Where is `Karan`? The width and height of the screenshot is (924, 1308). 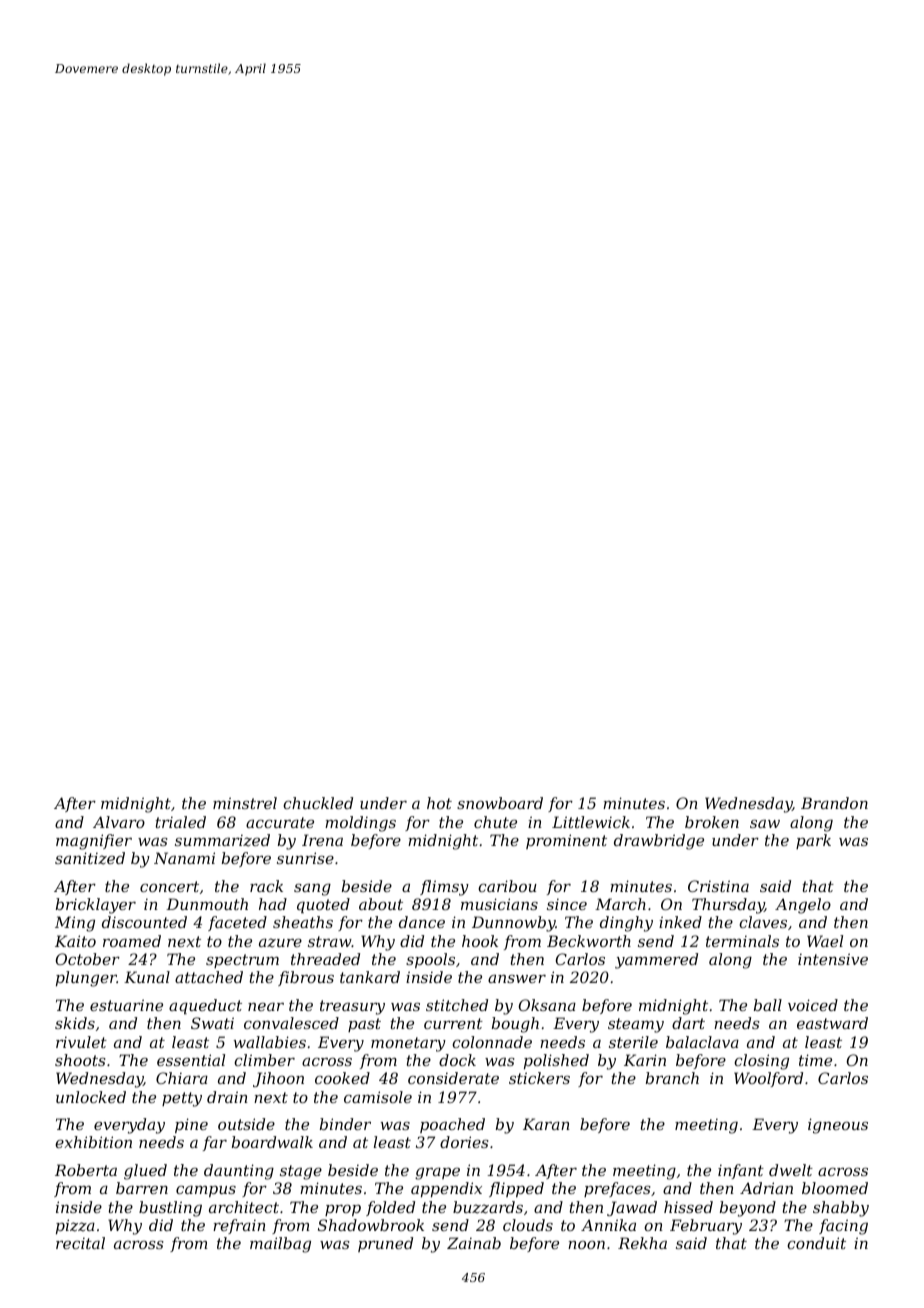
Karan is located at coordinates (546, 1124).
